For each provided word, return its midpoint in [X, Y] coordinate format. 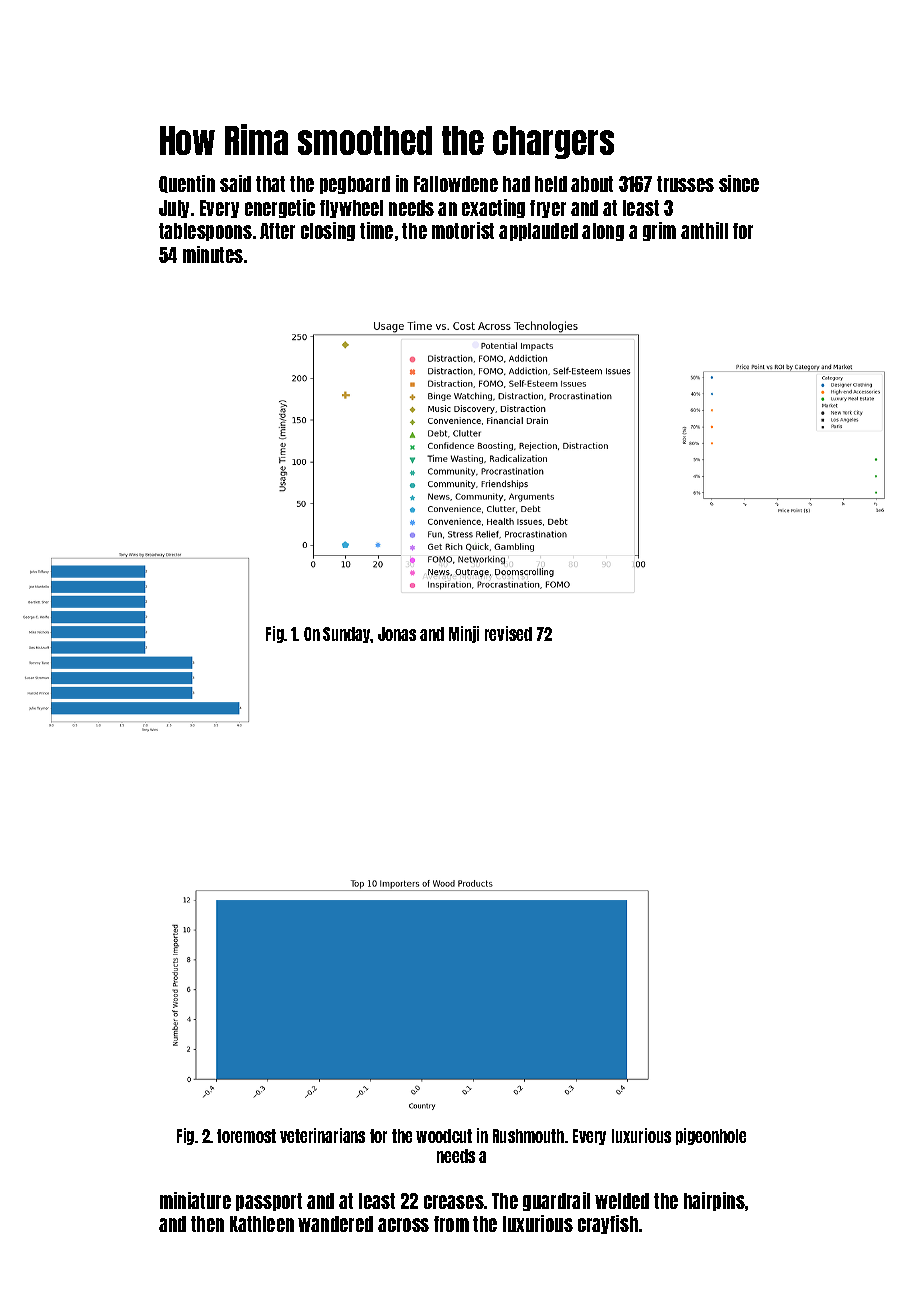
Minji [464, 634]
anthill [704, 230]
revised [508, 633]
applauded [538, 232]
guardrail [556, 1201]
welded [622, 1201]
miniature [195, 1200]
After [277, 231]
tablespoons [205, 232]
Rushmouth [528, 1136]
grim [659, 231]
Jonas [397, 634]
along [603, 232]
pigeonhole [711, 1136]
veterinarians [322, 1135]
